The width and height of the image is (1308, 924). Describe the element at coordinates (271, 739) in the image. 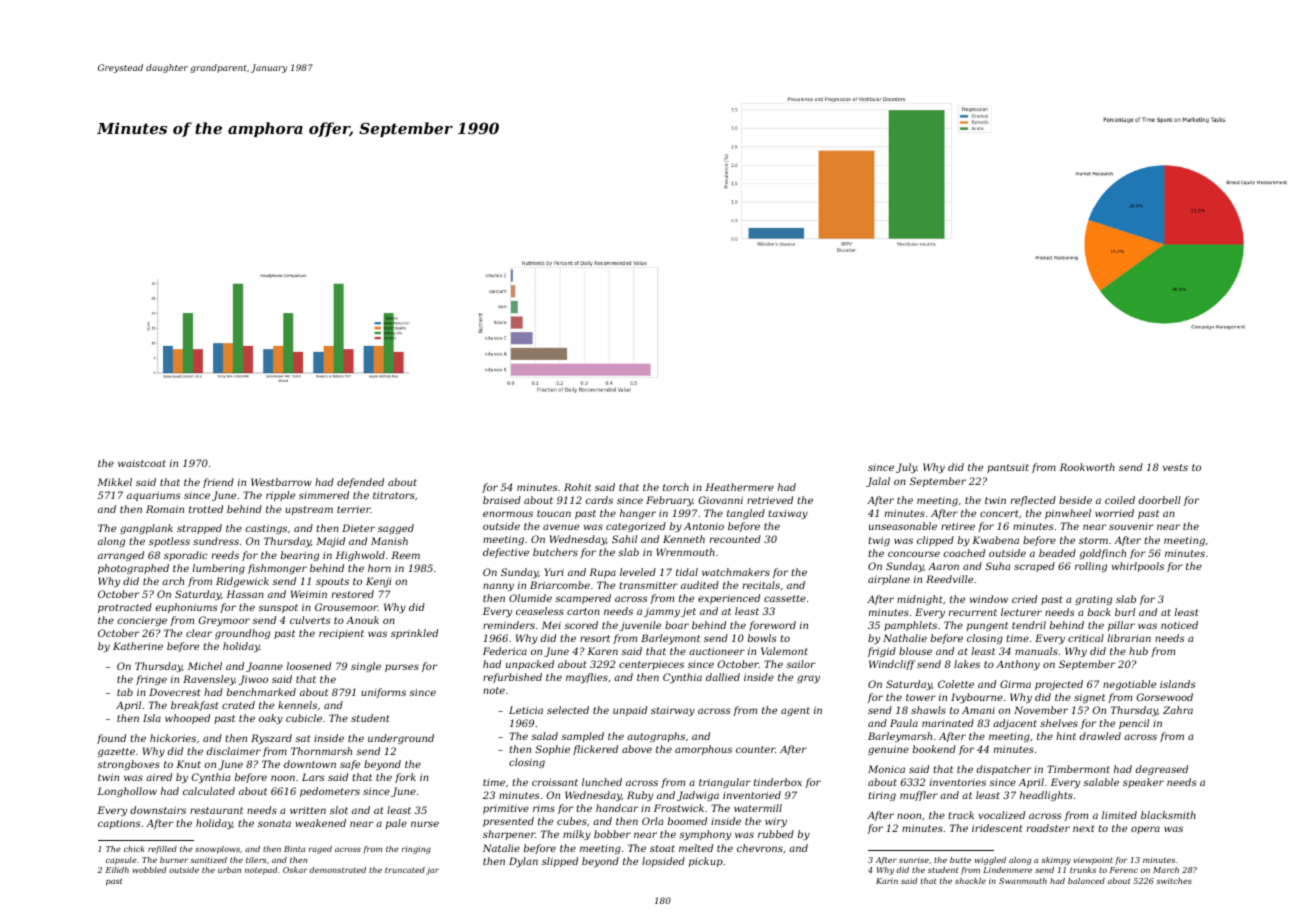

I see `Ryszard` at that location.
